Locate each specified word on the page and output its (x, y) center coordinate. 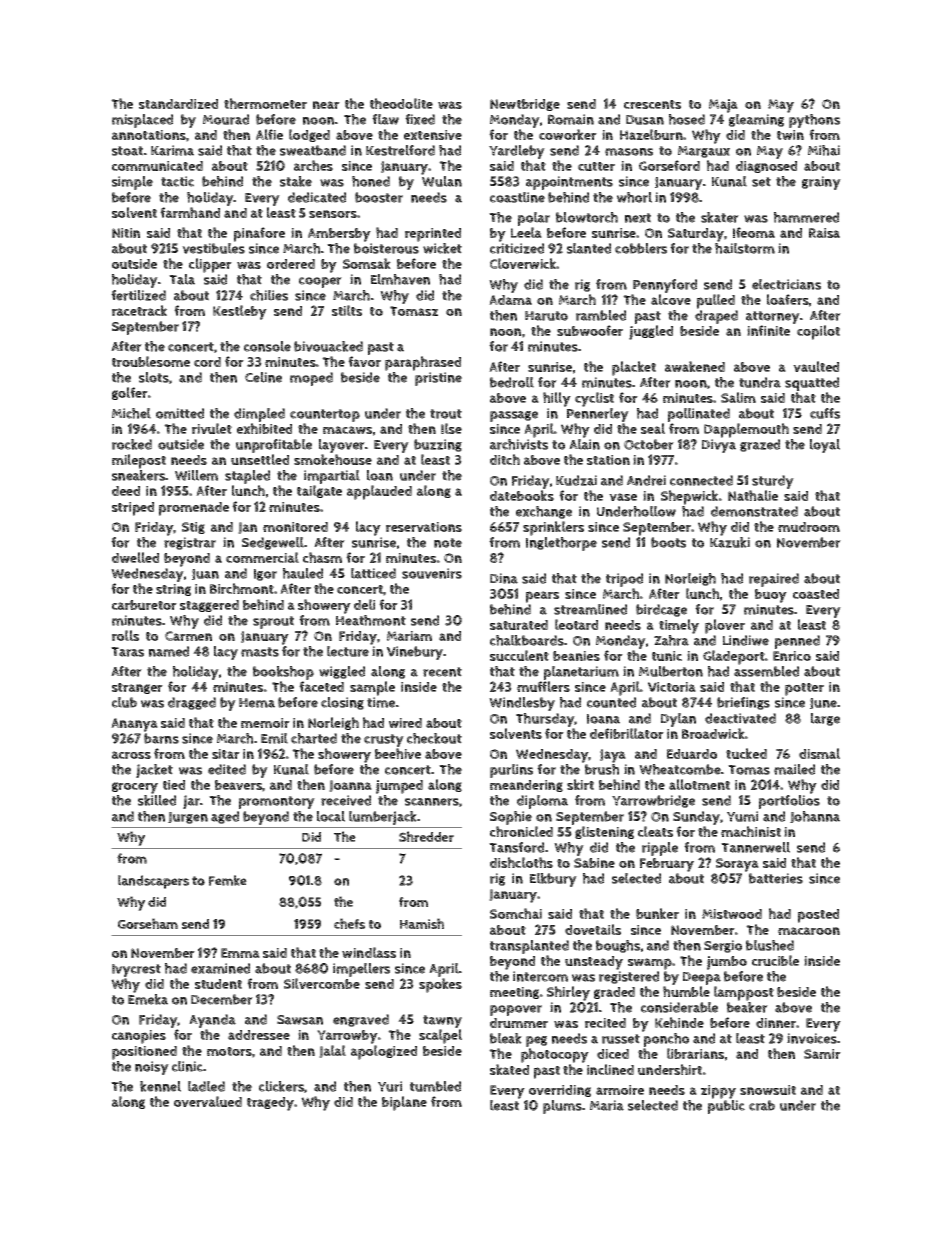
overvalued (208, 1101)
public (726, 1107)
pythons (814, 121)
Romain (571, 119)
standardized (178, 104)
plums (562, 1107)
